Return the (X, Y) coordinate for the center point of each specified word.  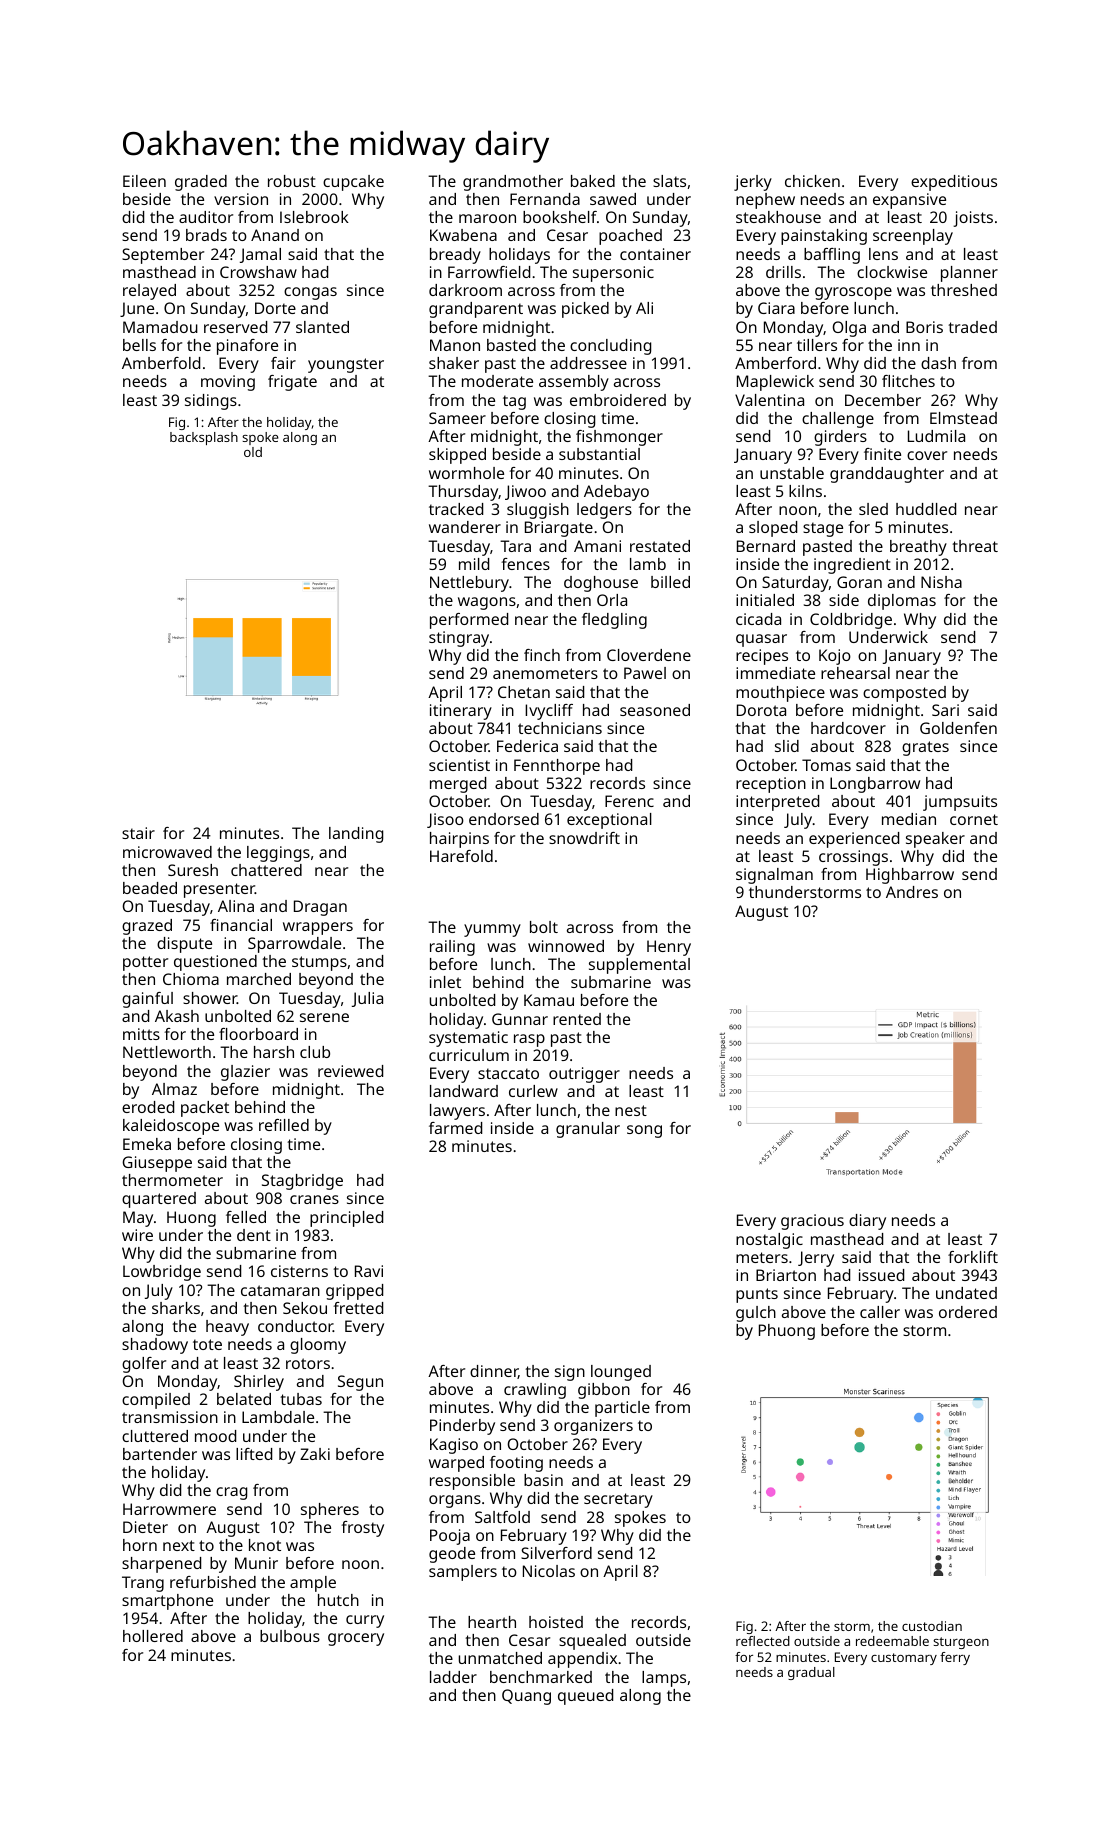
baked (593, 181)
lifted (254, 1454)
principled (346, 1219)
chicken (812, 181)
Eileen (144, 181)
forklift (973, 1257)
